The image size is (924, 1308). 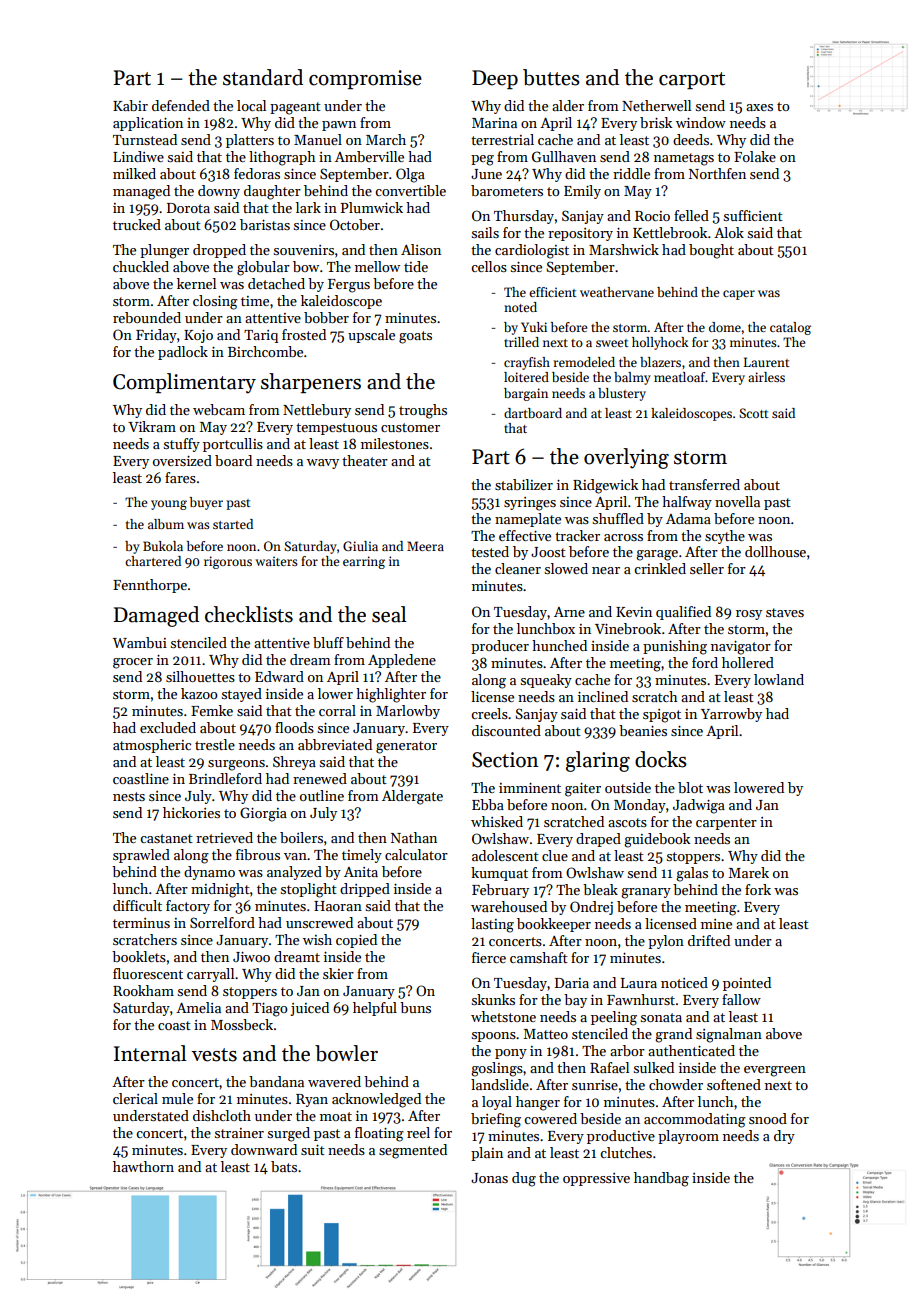 What do you see at coordinates (220, 890) in the document?
I see `midnight` at bounding box center [220, 890].
